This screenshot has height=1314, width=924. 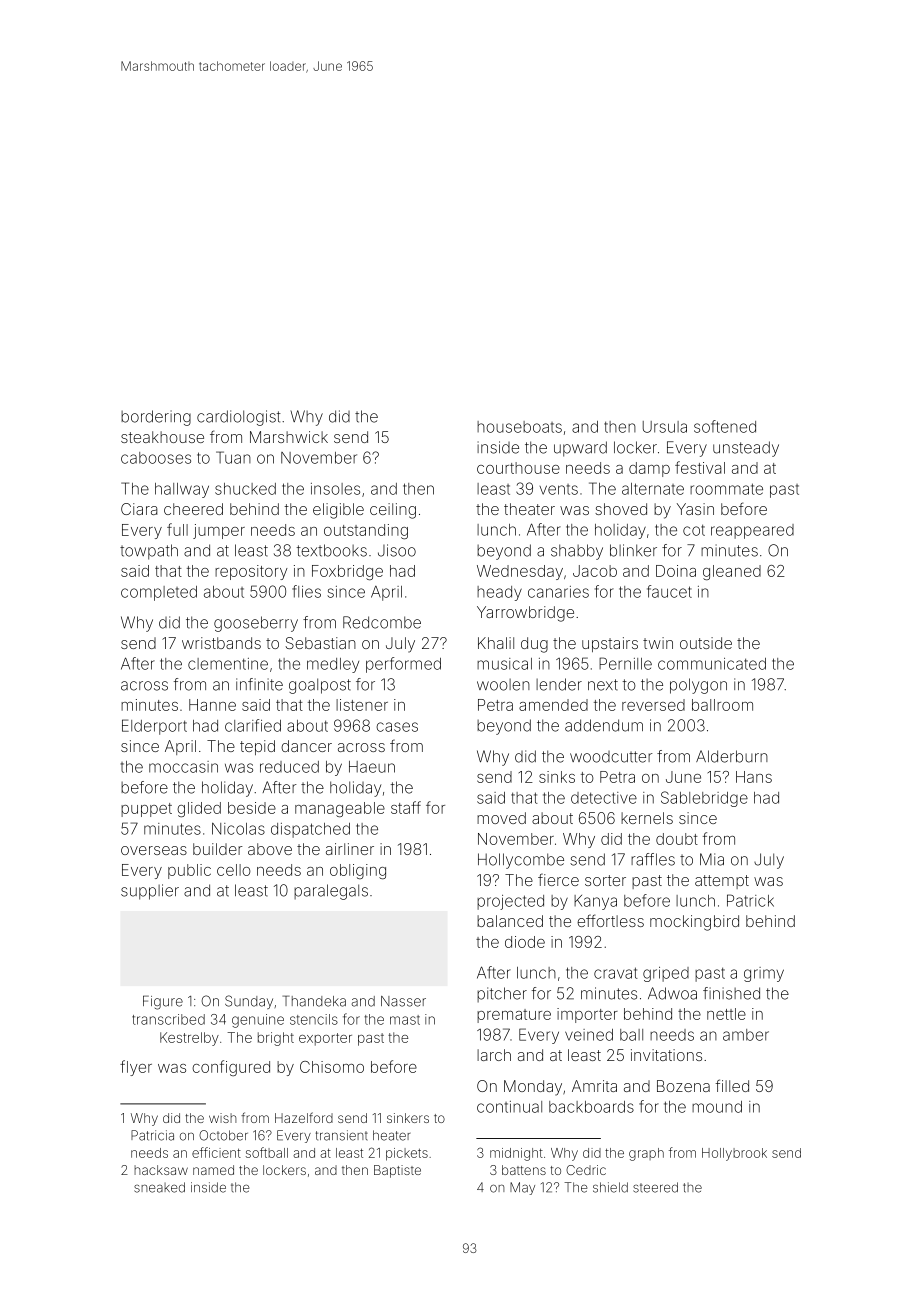 What do you see at coordinates (216, 1152) in the screenshot?
I see `efficient` at bounding box center [216, 1152].
